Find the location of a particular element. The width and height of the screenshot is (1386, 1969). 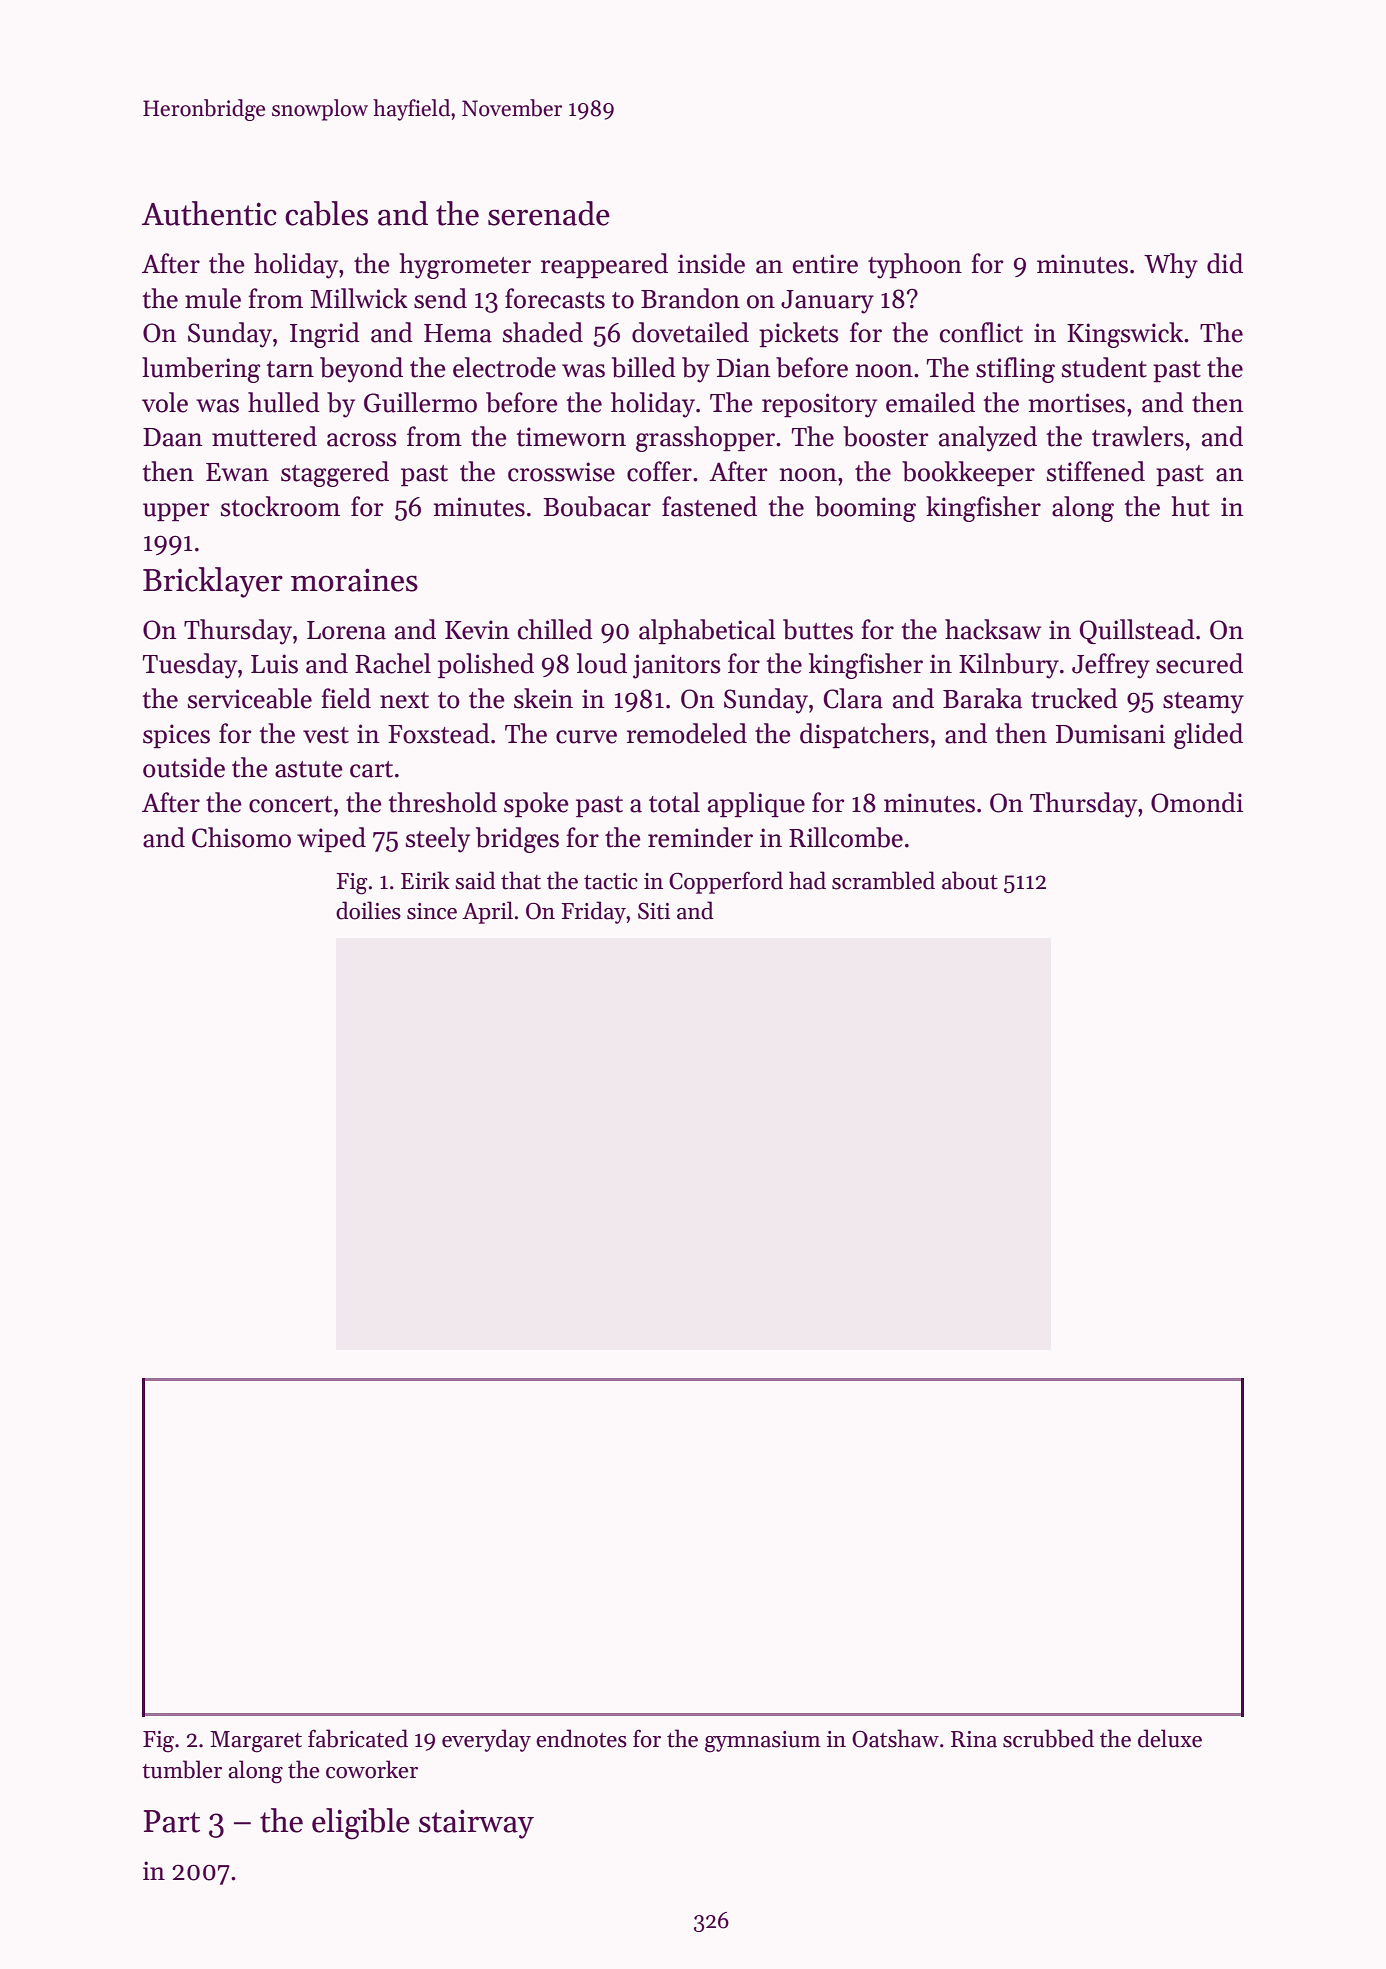

Omondi is located at coordinates (1197, 802).
